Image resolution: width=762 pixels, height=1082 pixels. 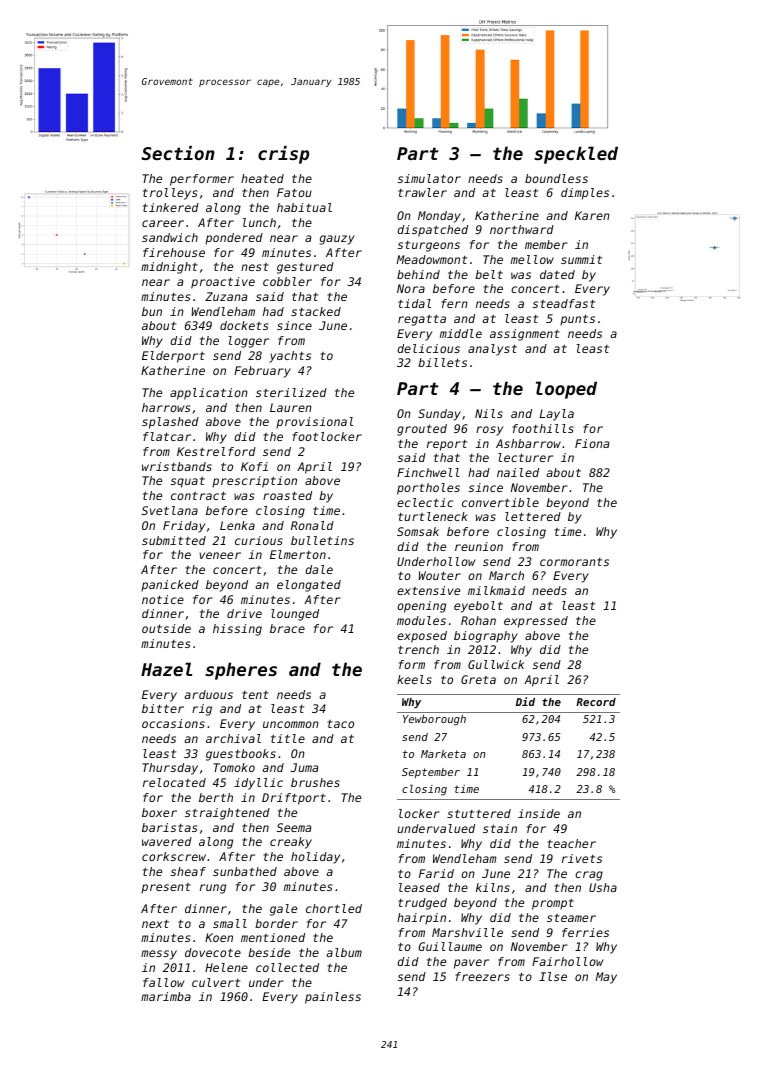 I want to click on nailed, so click(x=518, y=472).
